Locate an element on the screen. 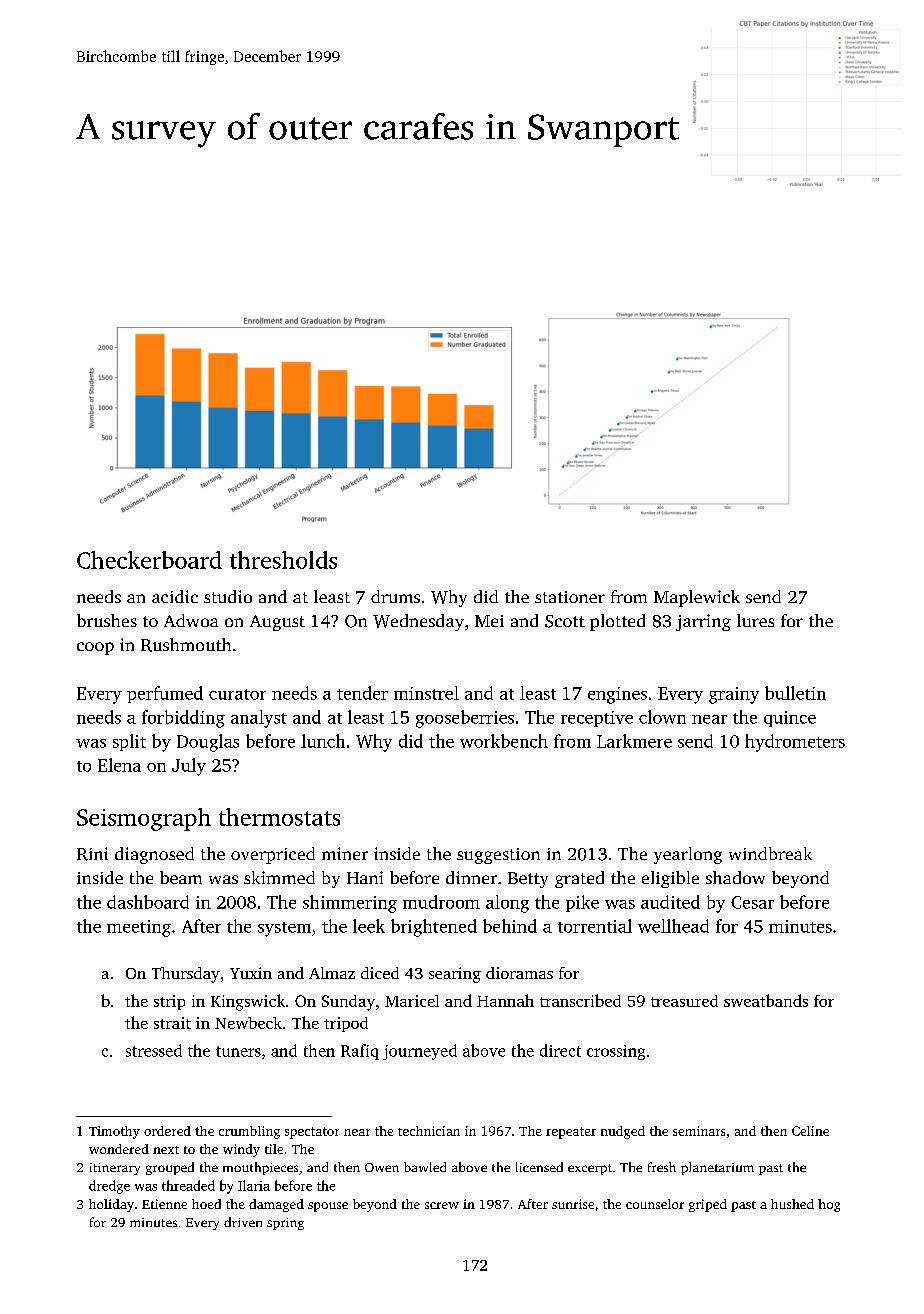 The image size is (924, 1314). thresholds is located at coordinates (283, 560).
